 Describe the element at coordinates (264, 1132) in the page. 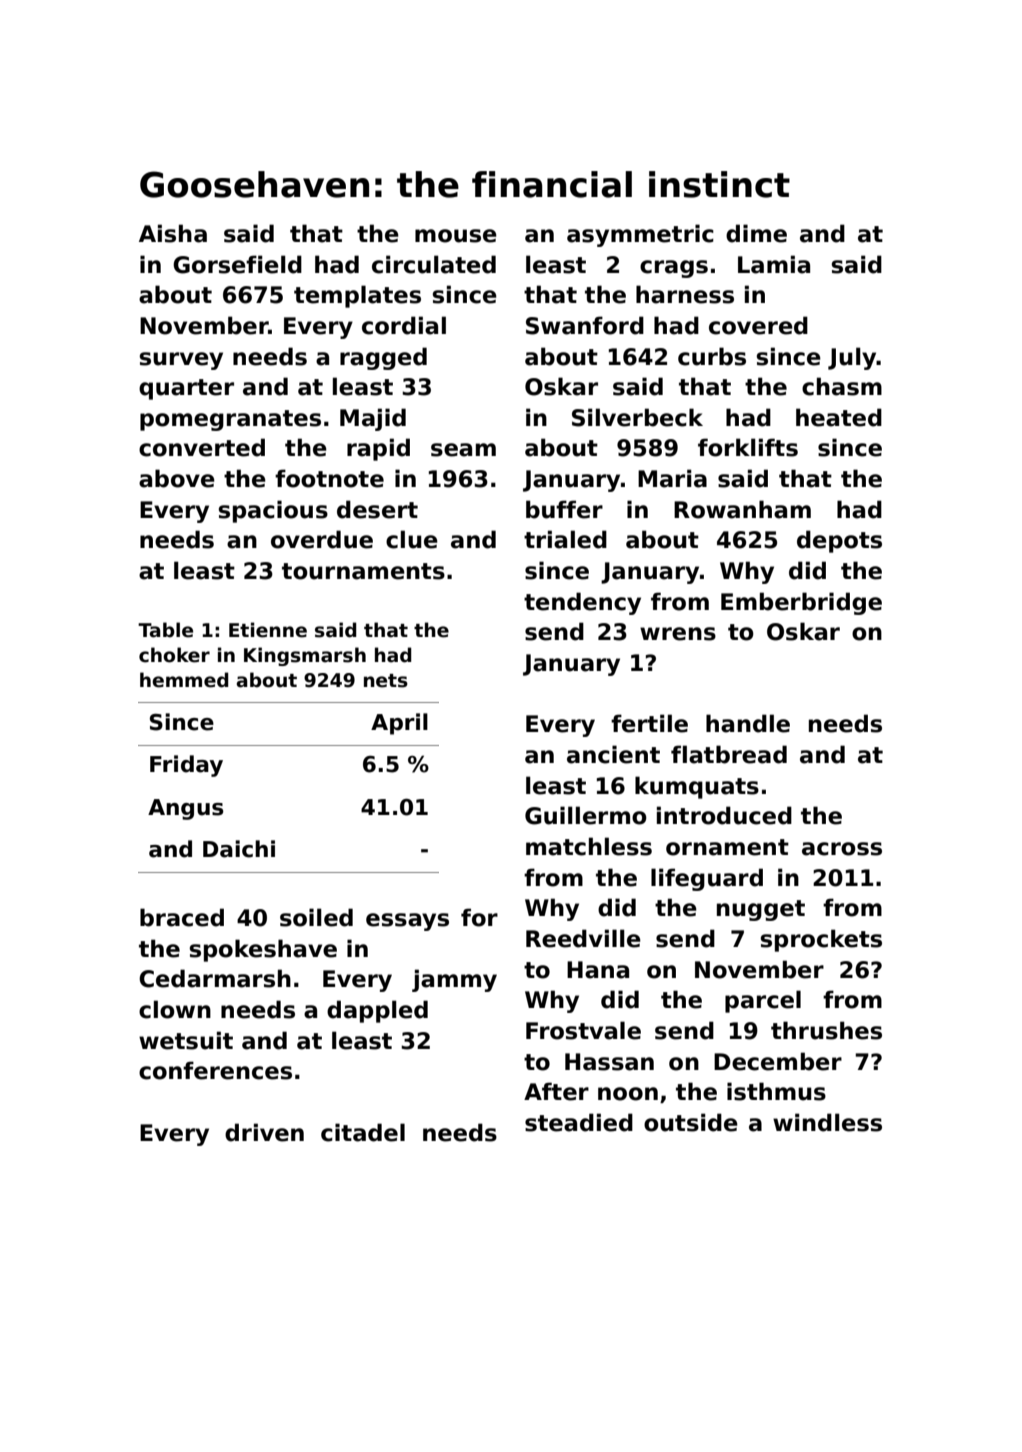

I see `driven` at that location.
